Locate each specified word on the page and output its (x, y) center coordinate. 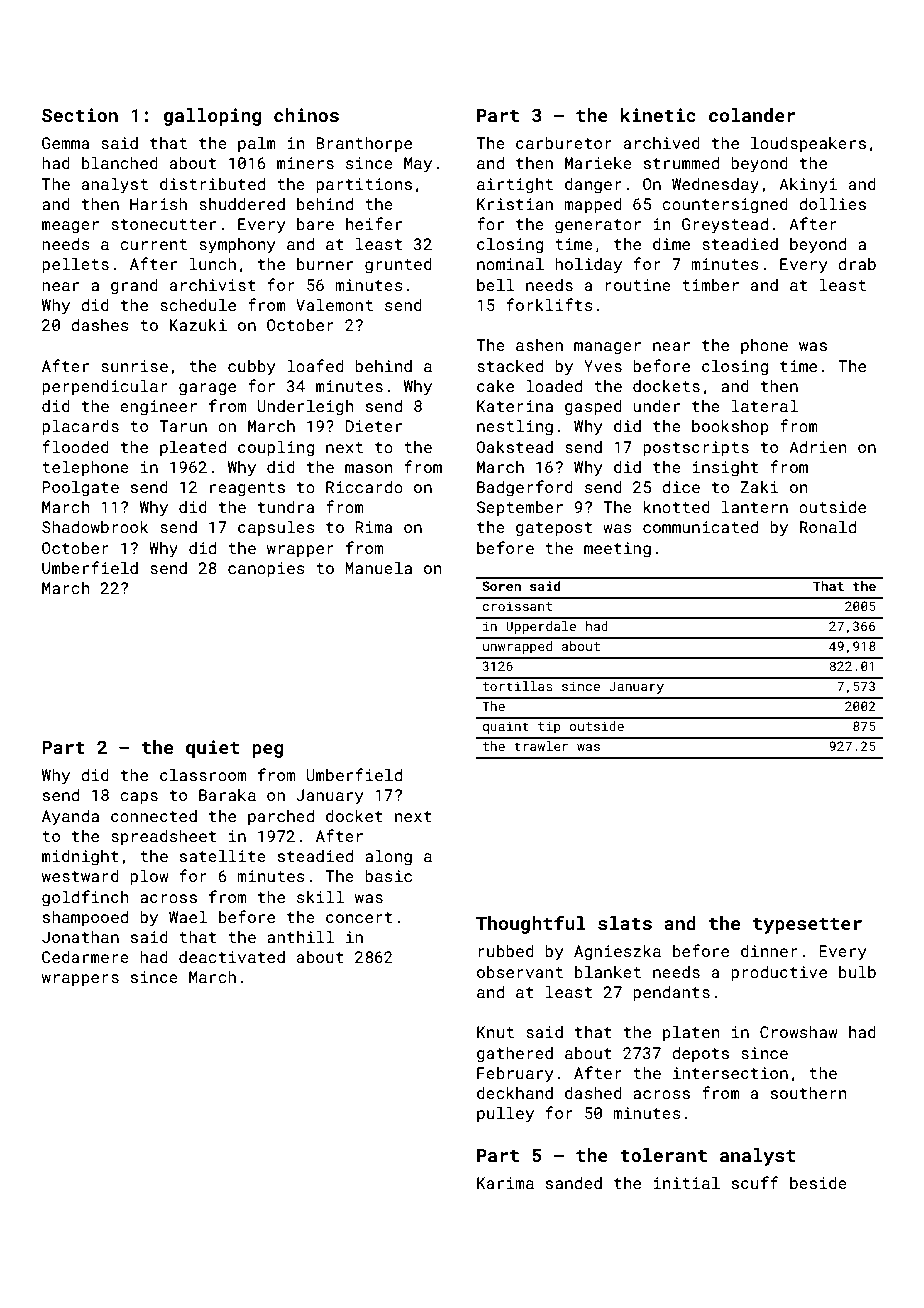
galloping (213, 117)
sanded (574, 1183)
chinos (306, 115)
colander (752, 115)
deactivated (232, 957)
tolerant (663, 1155)
